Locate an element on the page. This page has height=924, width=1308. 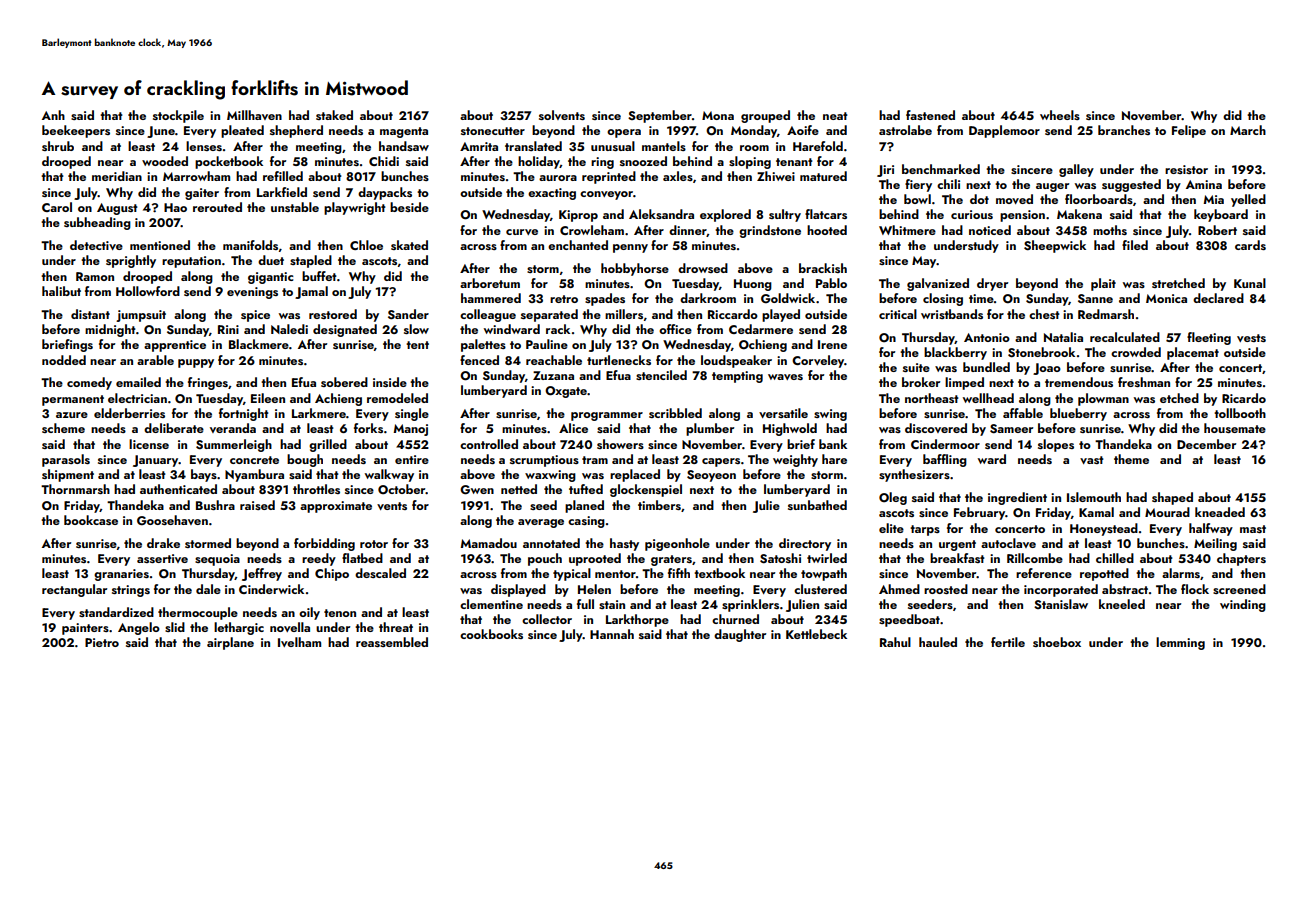
stockpile is located at coordinates (178, 116).
